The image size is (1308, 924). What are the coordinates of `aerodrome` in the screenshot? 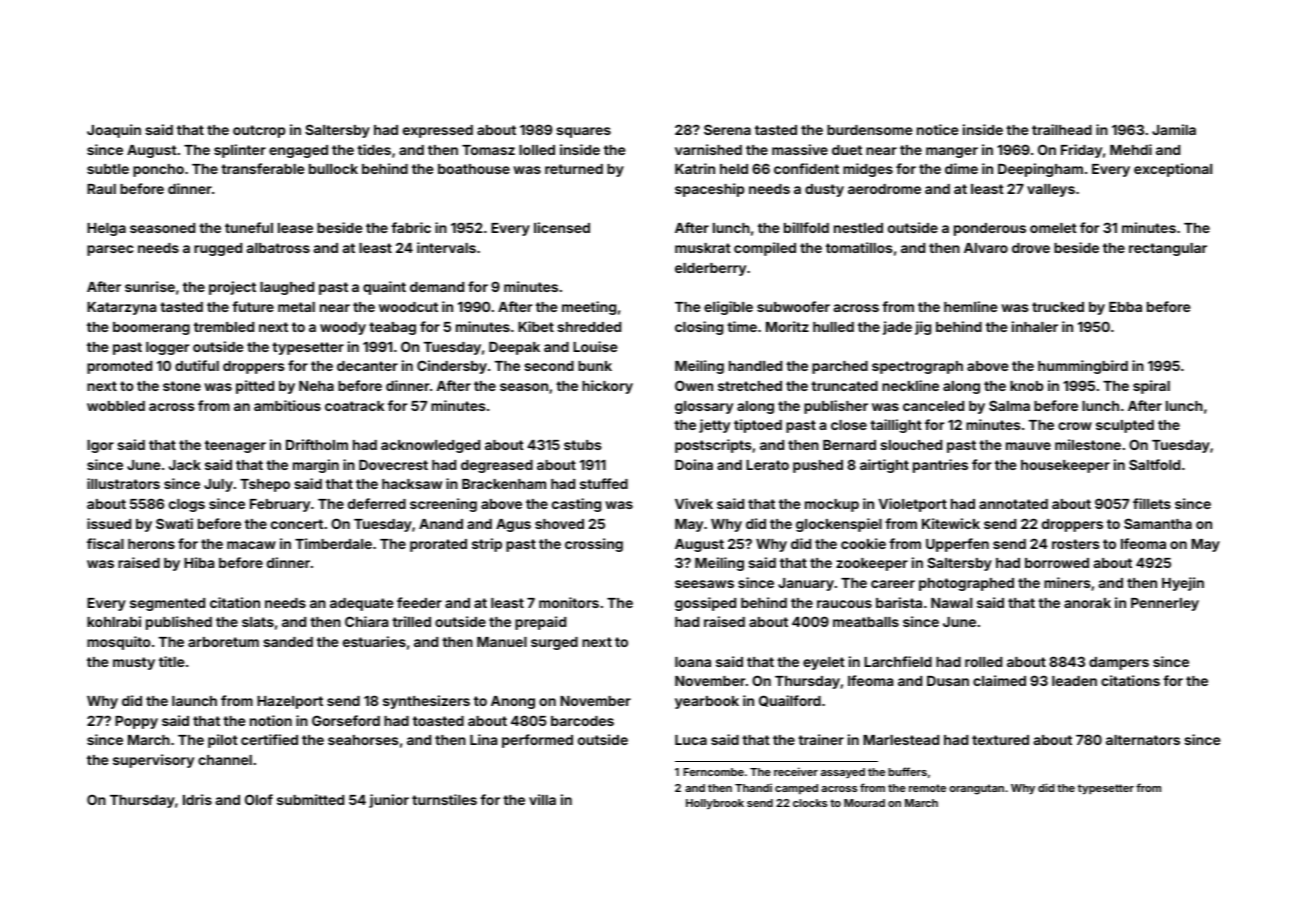 It's located at (884, 189).
